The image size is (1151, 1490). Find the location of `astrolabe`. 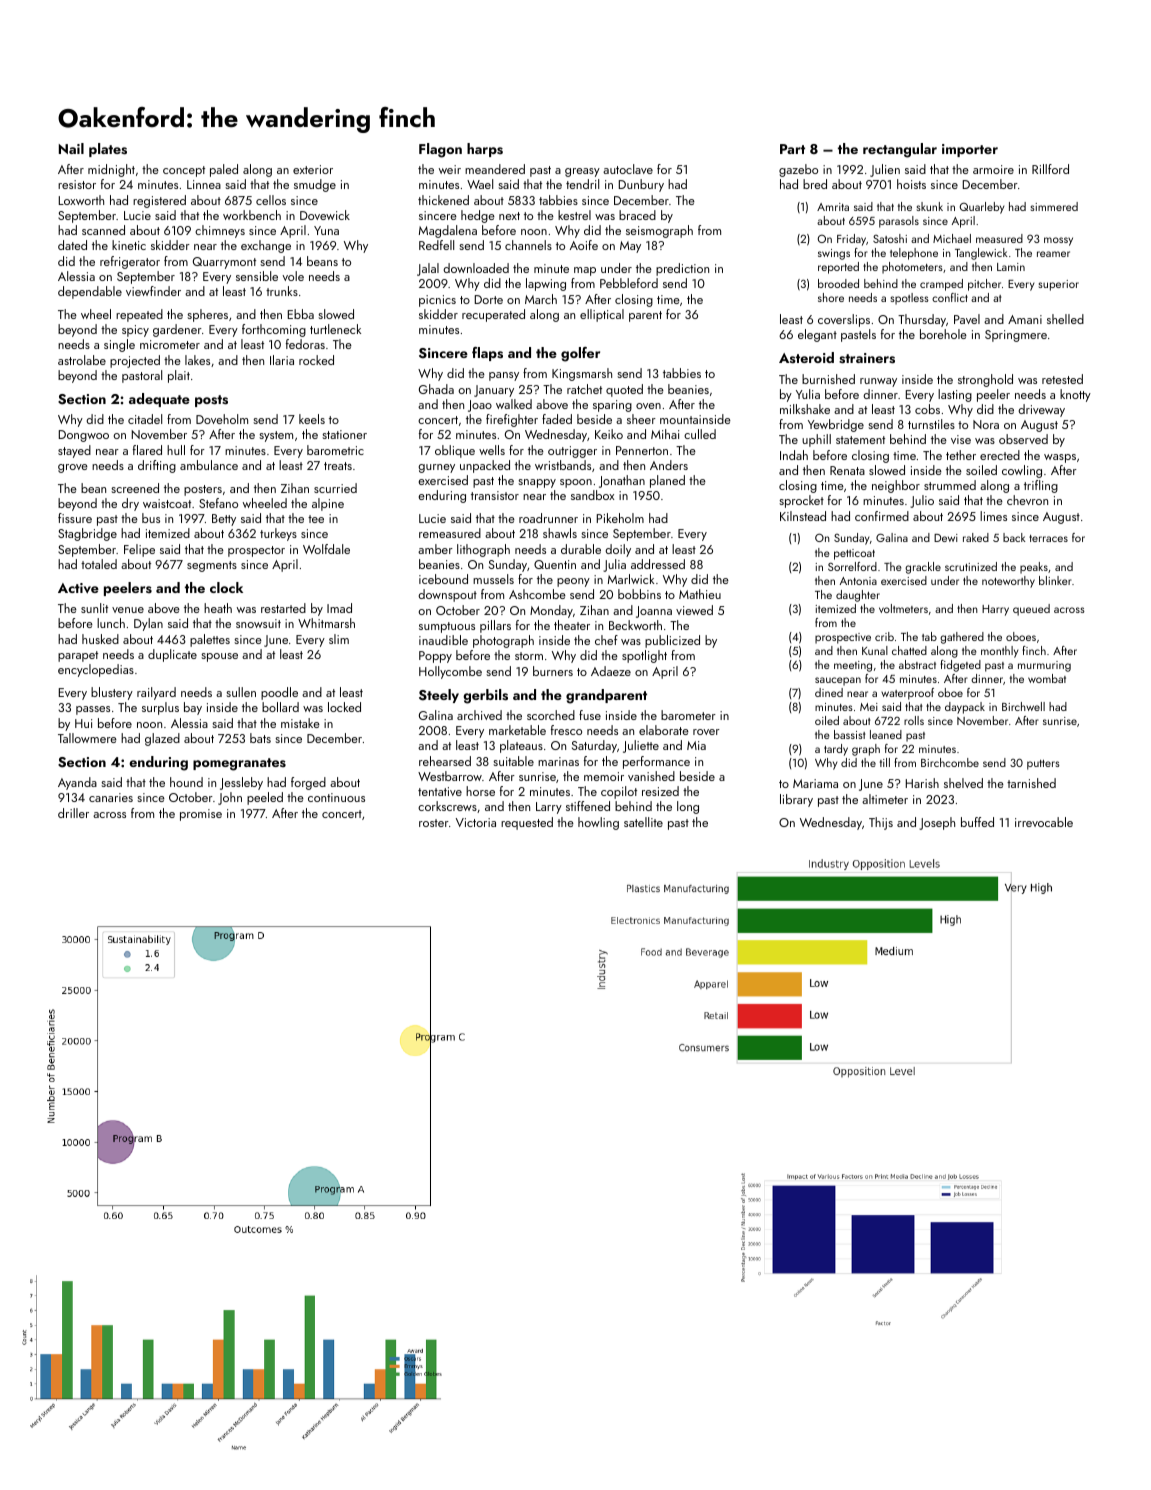

astrolabe is located at coordinates (82, 360).
